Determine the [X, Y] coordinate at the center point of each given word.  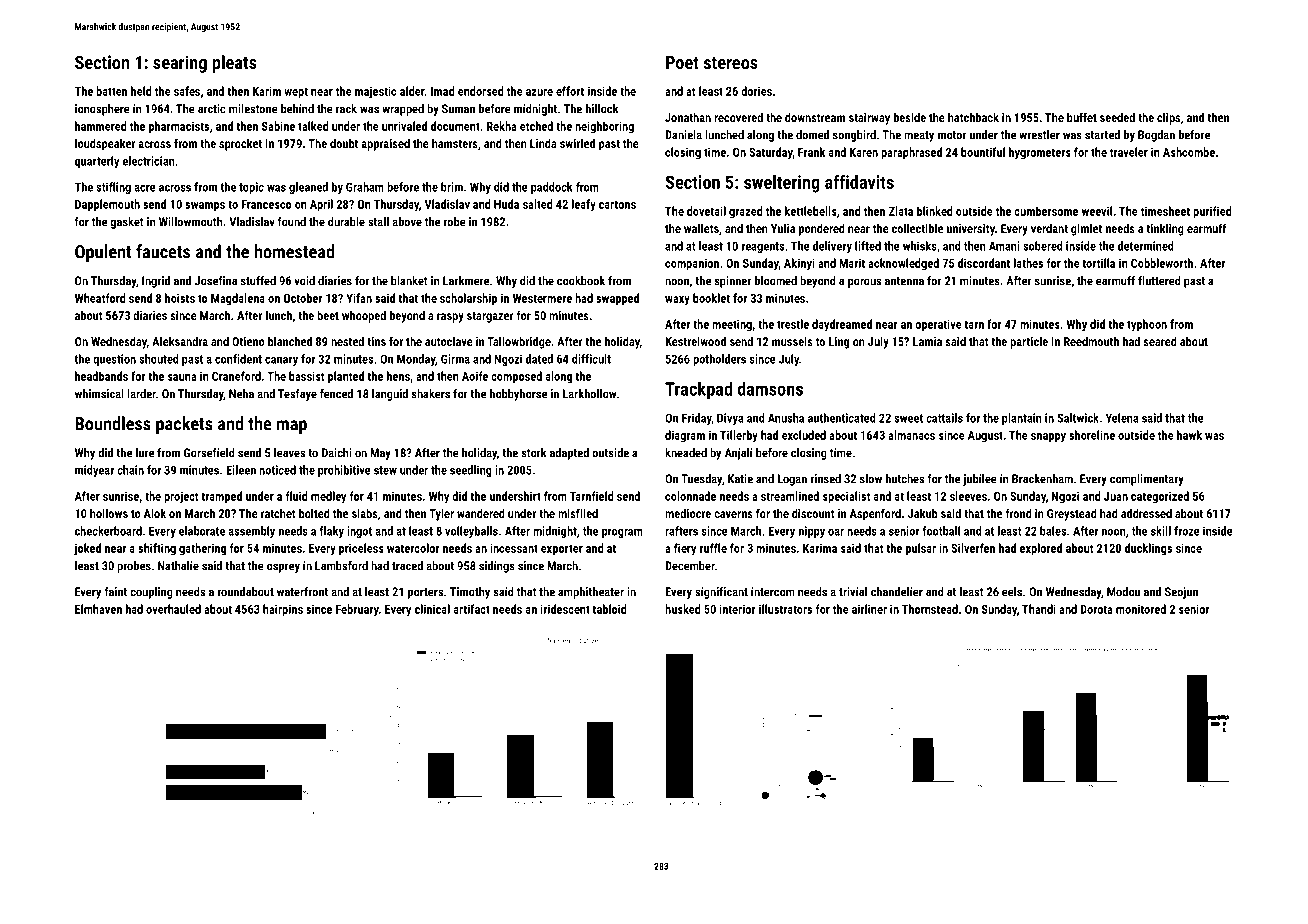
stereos [731, 63]
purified [1212, 212]
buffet [1082, 117]
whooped [364, 316]
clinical [432, 609]
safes [187, 91]
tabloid [609, 609]
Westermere [542, 298]
